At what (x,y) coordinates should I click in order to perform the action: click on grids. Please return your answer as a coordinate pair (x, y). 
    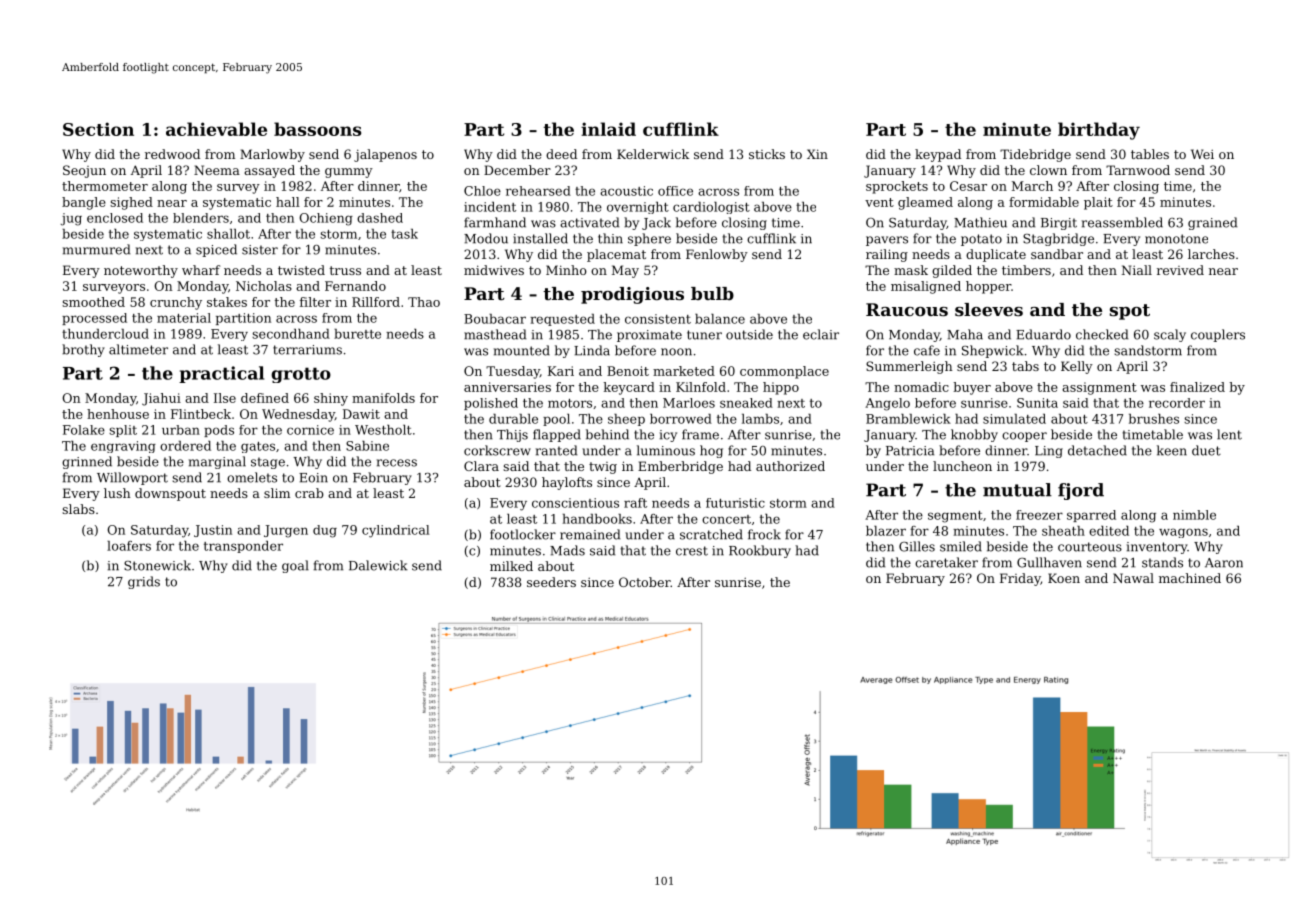
    Looking at the image, I should click on (144, 582).
